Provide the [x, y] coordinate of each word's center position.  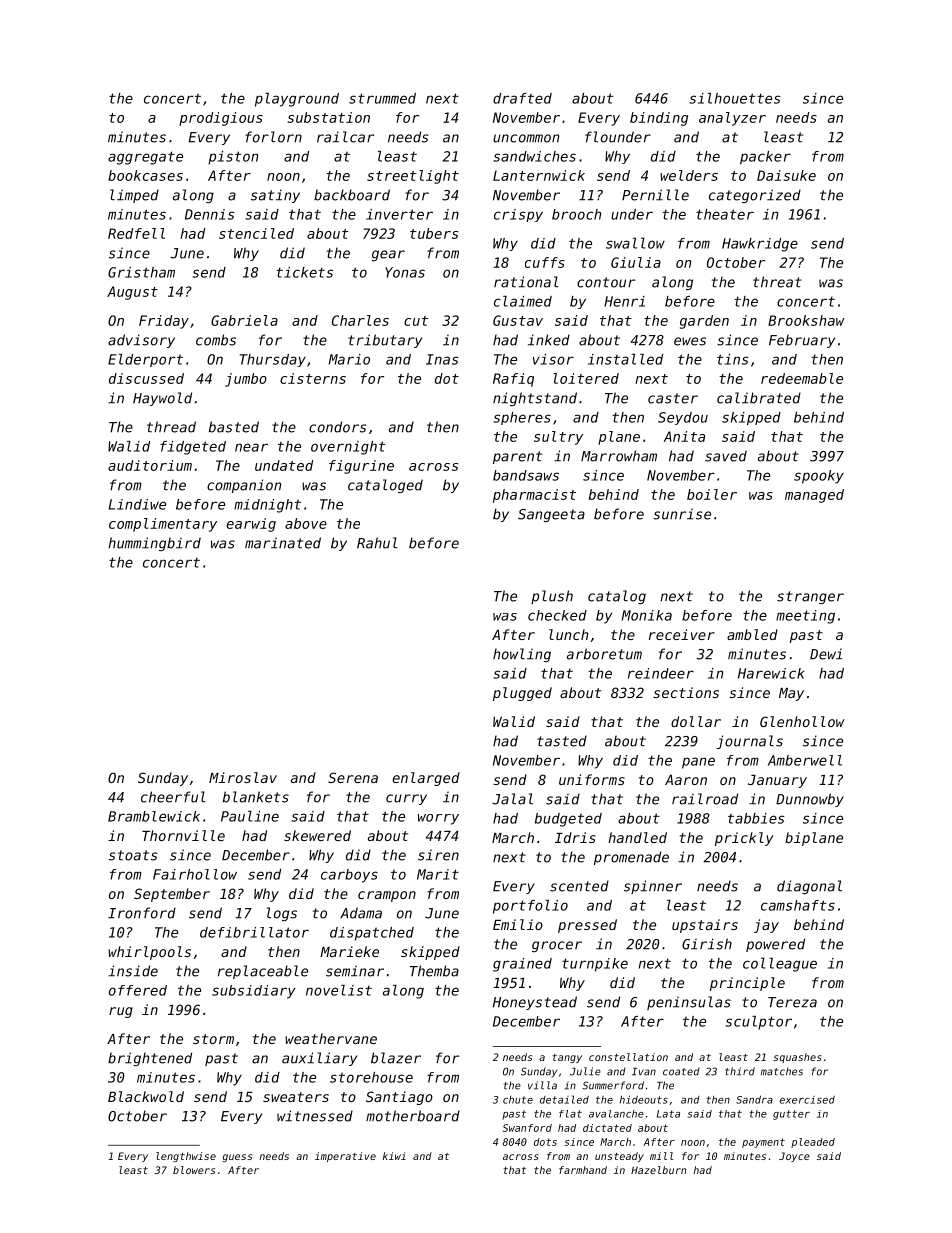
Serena [353, 777]
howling [522, 655]
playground [297, 100]
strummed [382, 98]
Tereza [792, 1002]
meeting [805, 617]
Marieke [349, 951]
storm [213, 1039]
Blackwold [146, 1096]
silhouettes [735, 98]
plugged [522, 694]
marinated [283, 543]
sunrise [682, 514]
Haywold [162, 399]
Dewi [826, 654]
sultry [558, 438]
